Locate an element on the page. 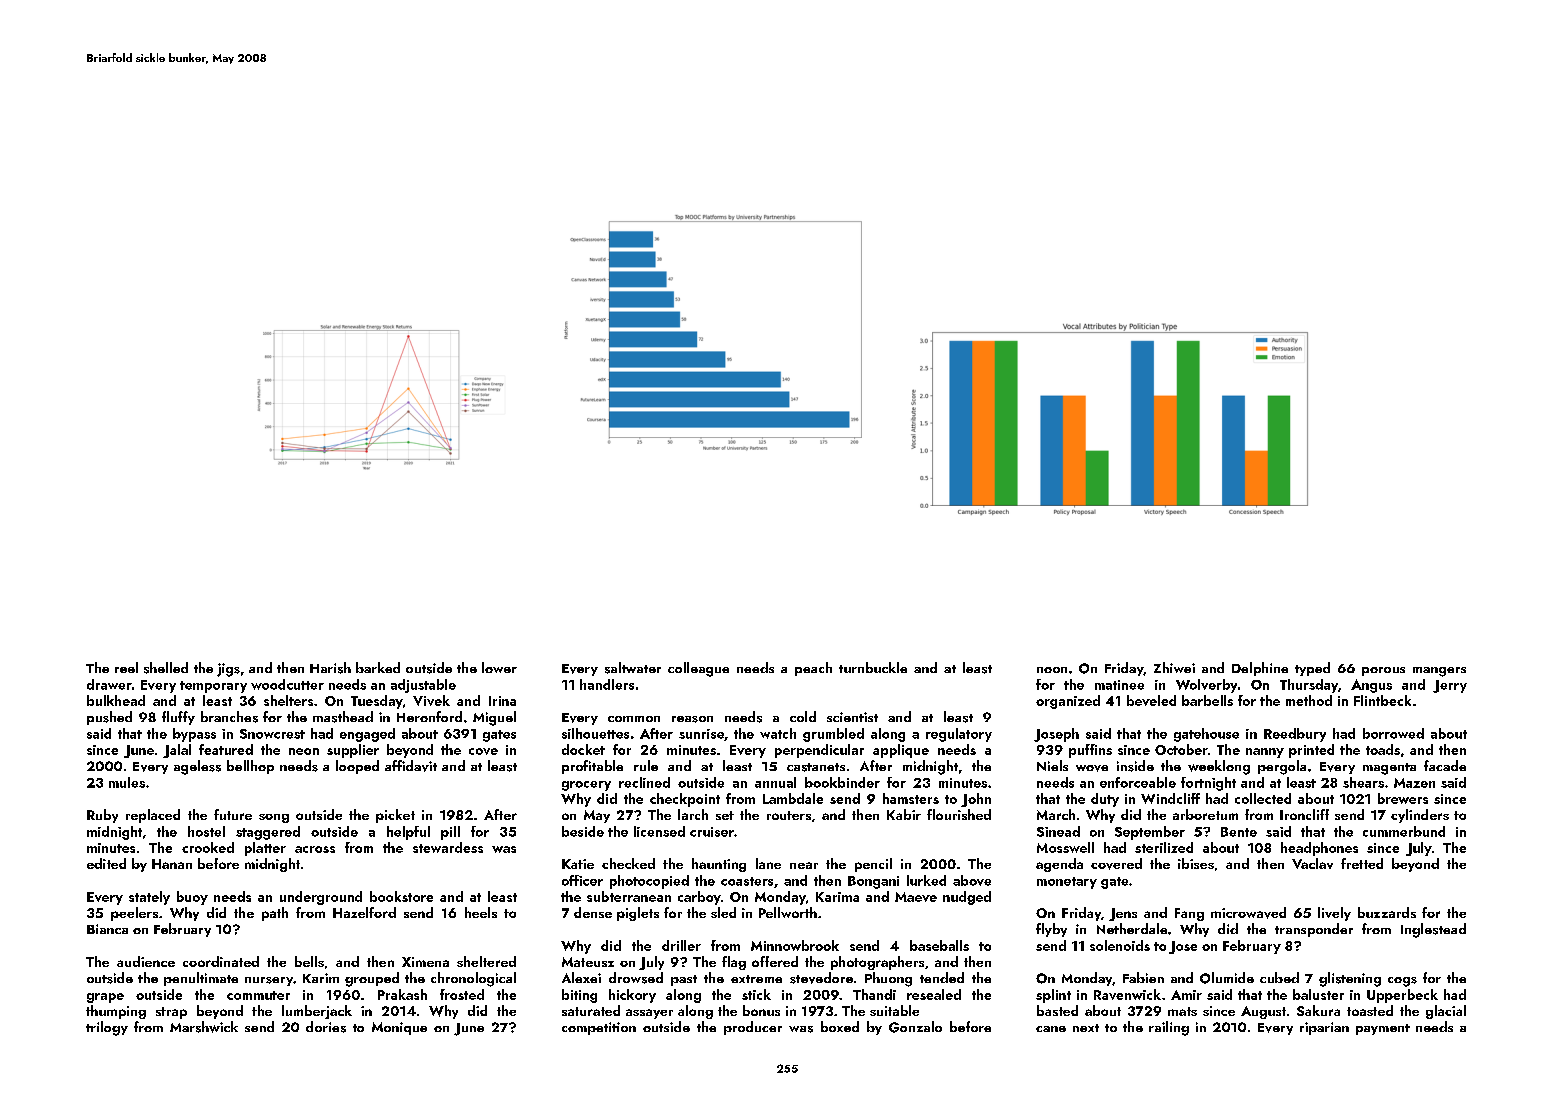 The height and width of the image is (1098, 1553). hamsters is located at coordinates (911, 798).
